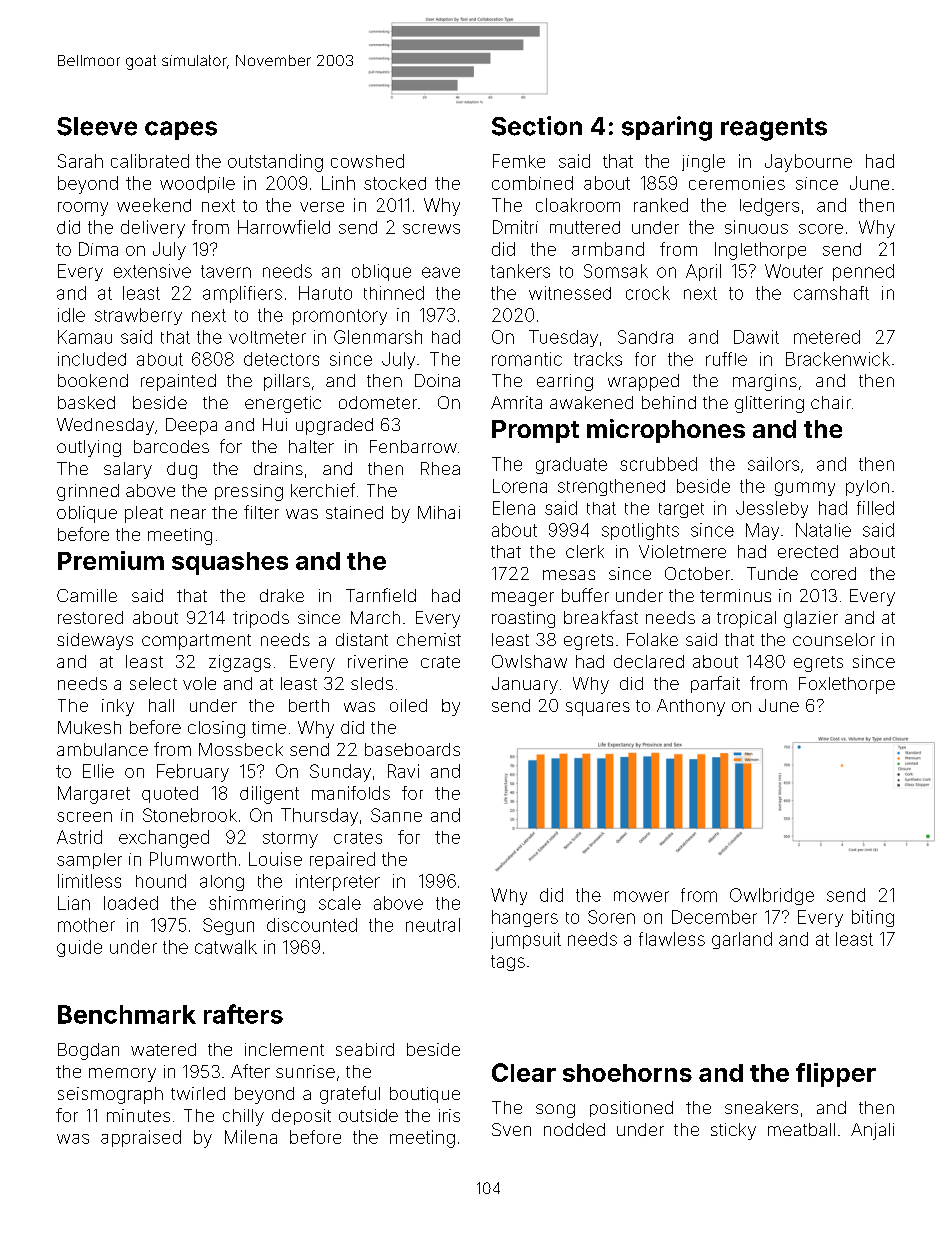 This screenshot has height=1233, width=952. Describe the element at coordinates (831, 293) in the screenshot. I see `camshaft` at that location.
